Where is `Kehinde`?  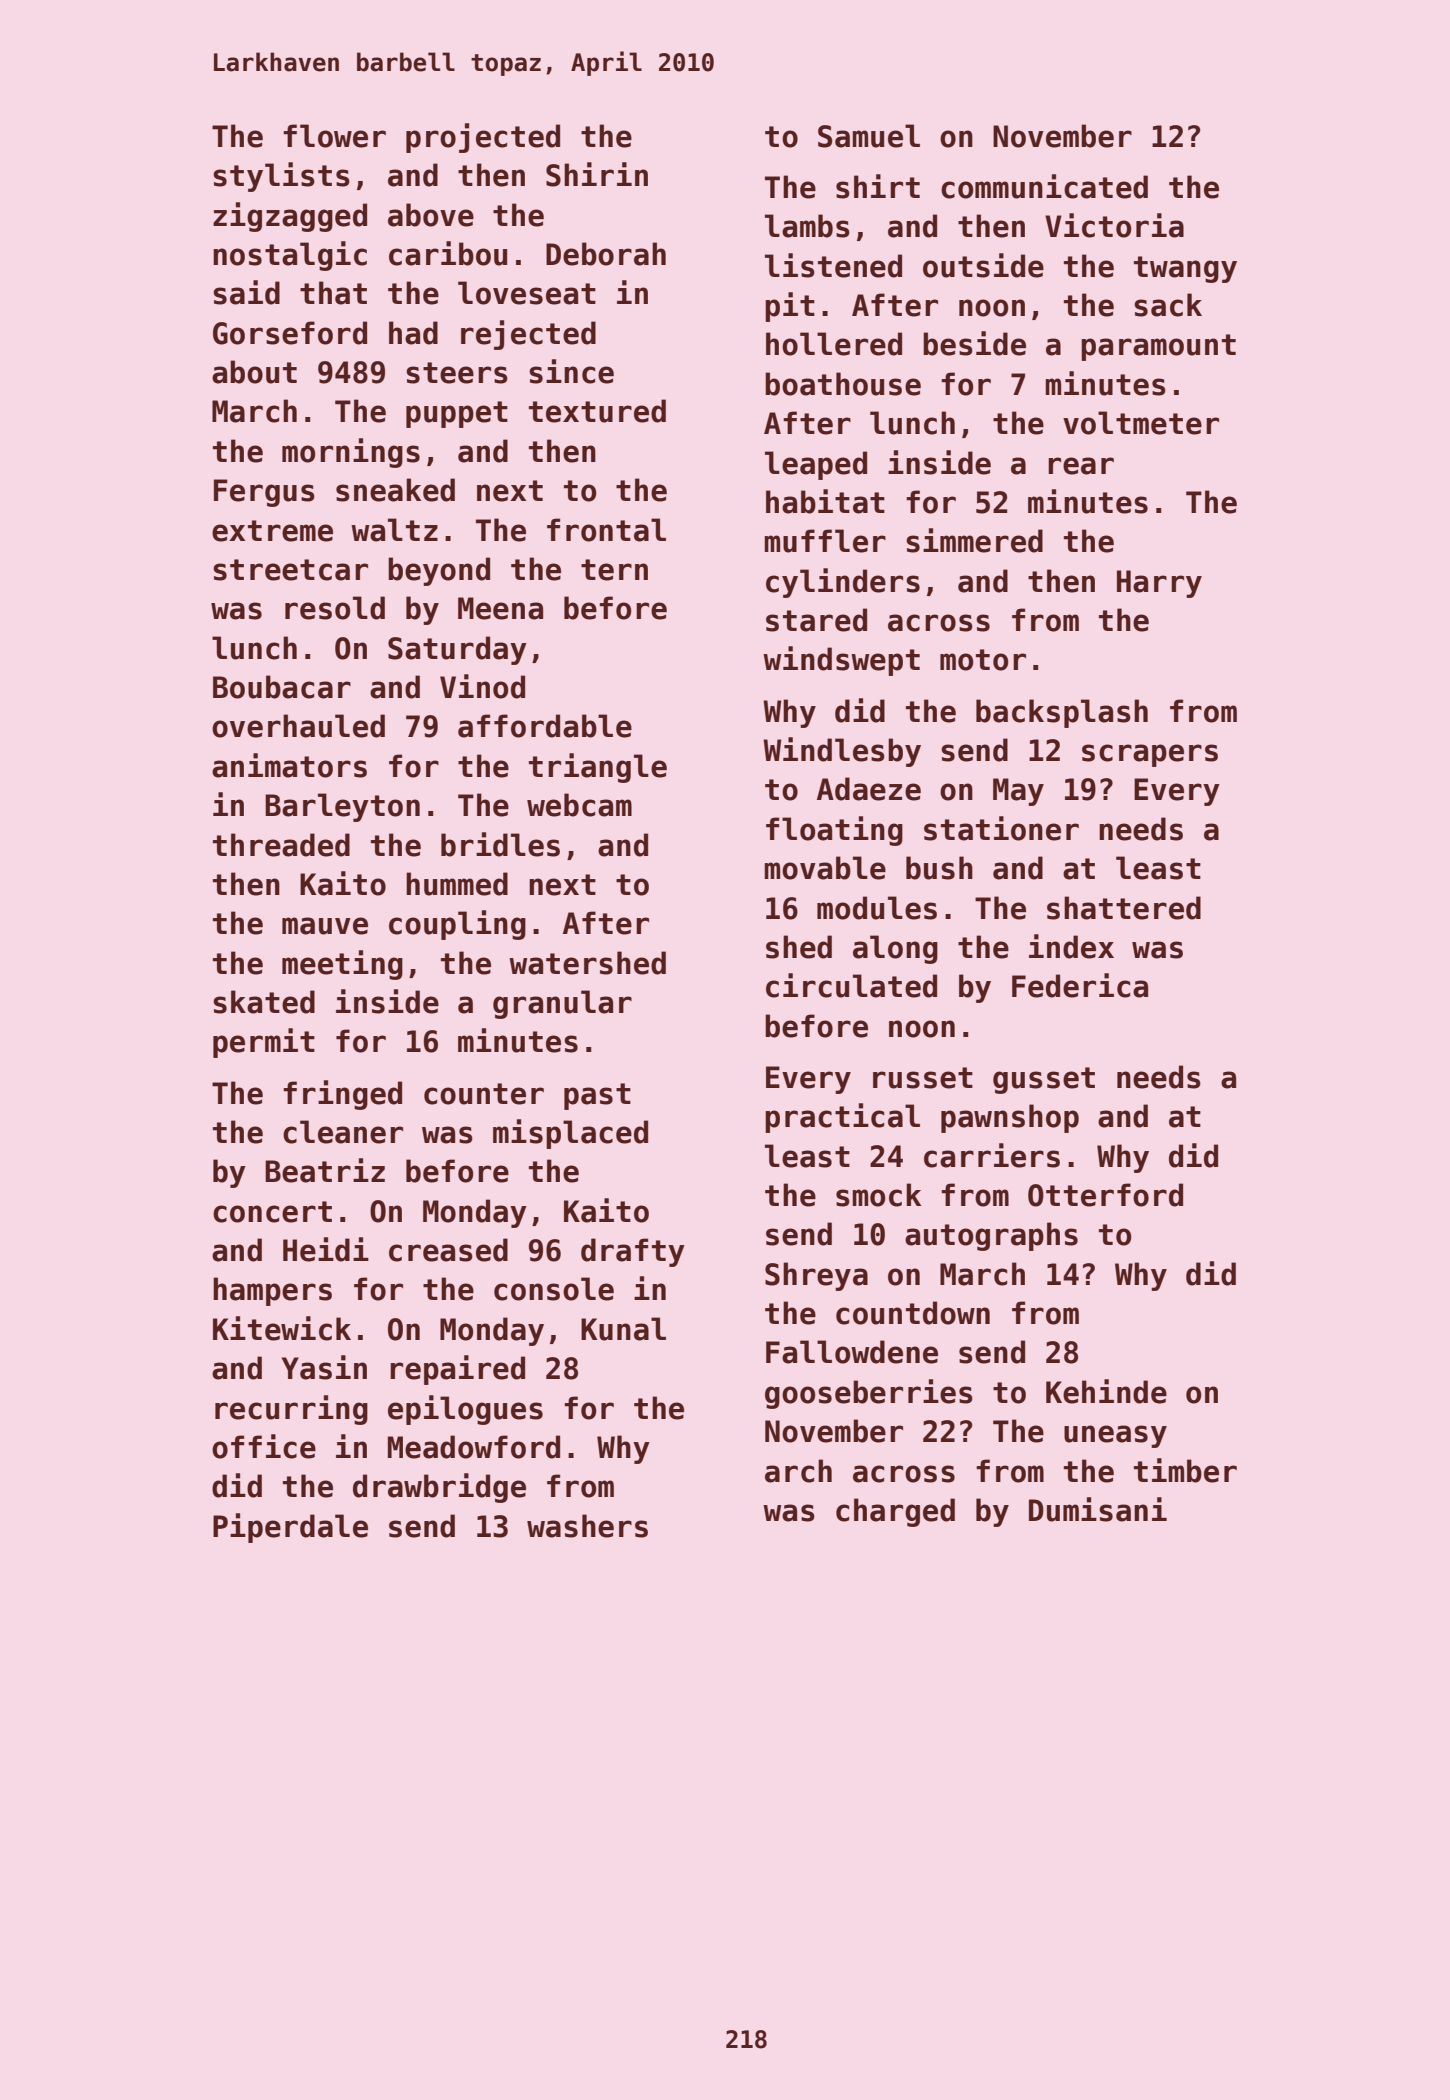 Kehinde is located at coordinates (1106, 1391).
